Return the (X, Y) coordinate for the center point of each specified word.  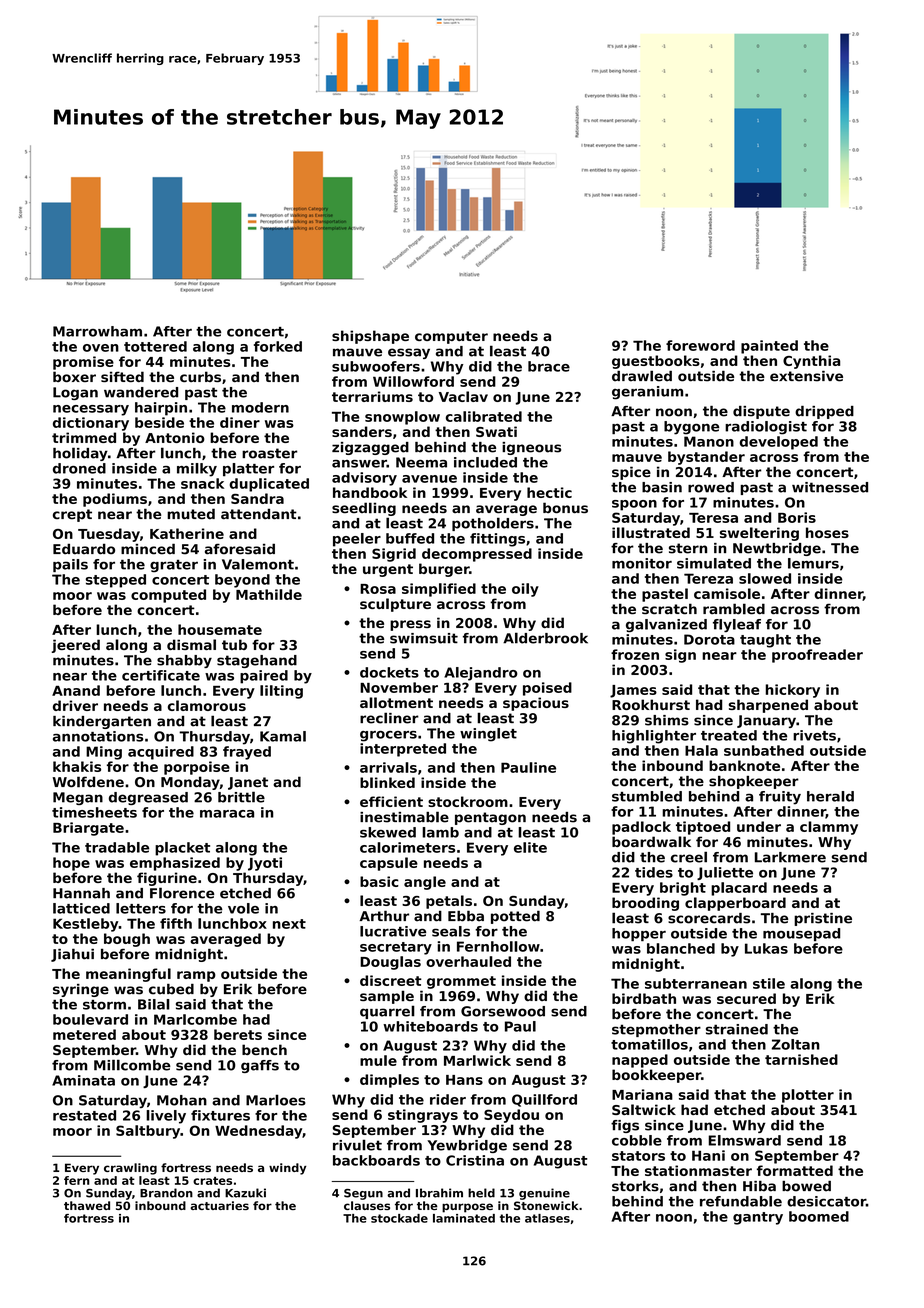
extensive (806, 376)
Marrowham (97, 331)
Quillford (544, 1100)
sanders (362, 431)
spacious (536, 704)
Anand (76, 690)
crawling (130, 1169)
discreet (391, 980)
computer (451, 337)
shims (667, 720)
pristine (823, 919)
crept (72, 515)
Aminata (83, 1080)
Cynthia (811, 362)
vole (243, 908)
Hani (708, 1155)
